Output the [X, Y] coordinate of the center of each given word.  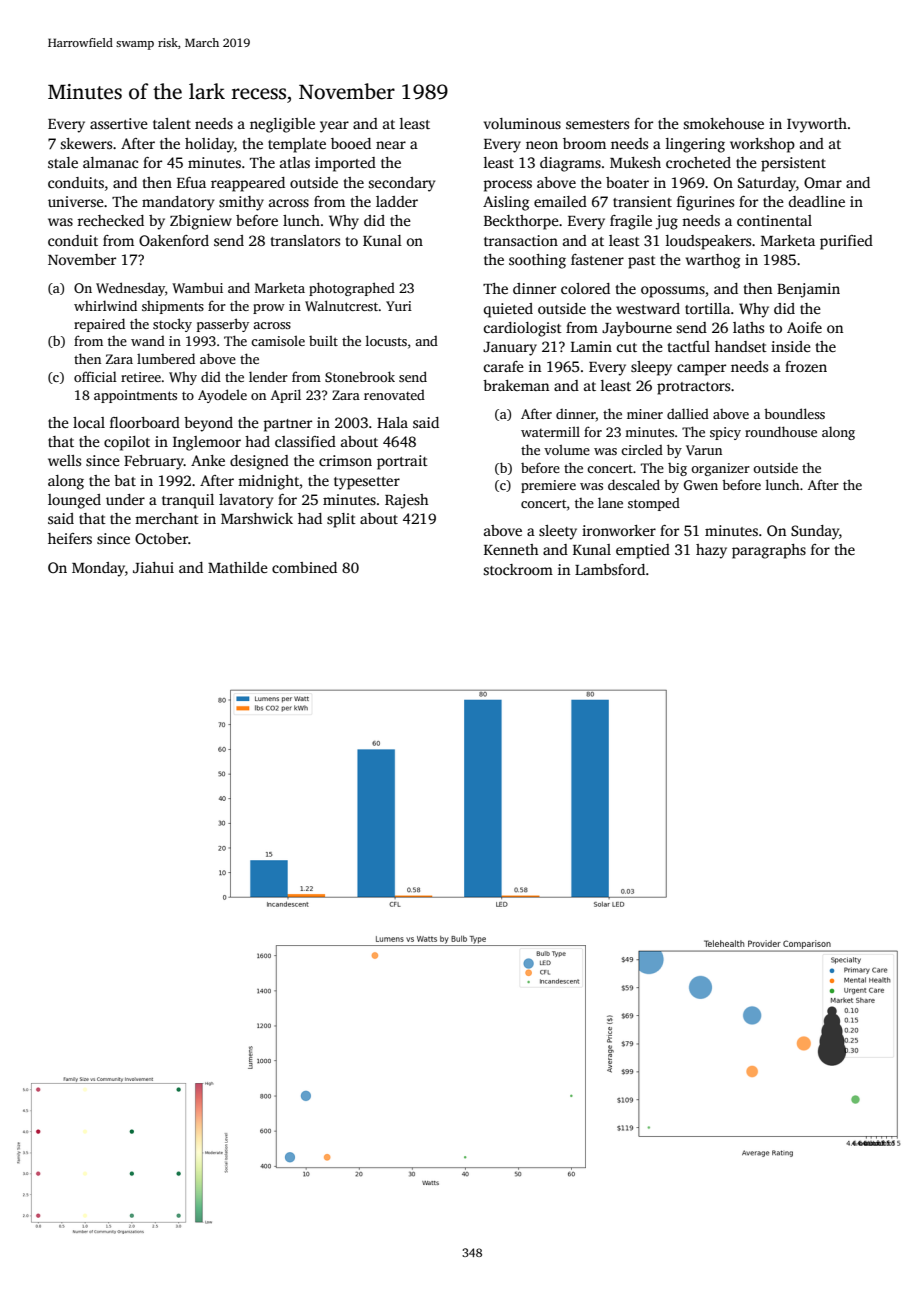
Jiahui [153, 567]
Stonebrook [360, 376]
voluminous [522, 123]
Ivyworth [817, 125]
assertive [119, 123]
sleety [558, 532]
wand [148, 341]
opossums [673, 292]
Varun [704, 450]
